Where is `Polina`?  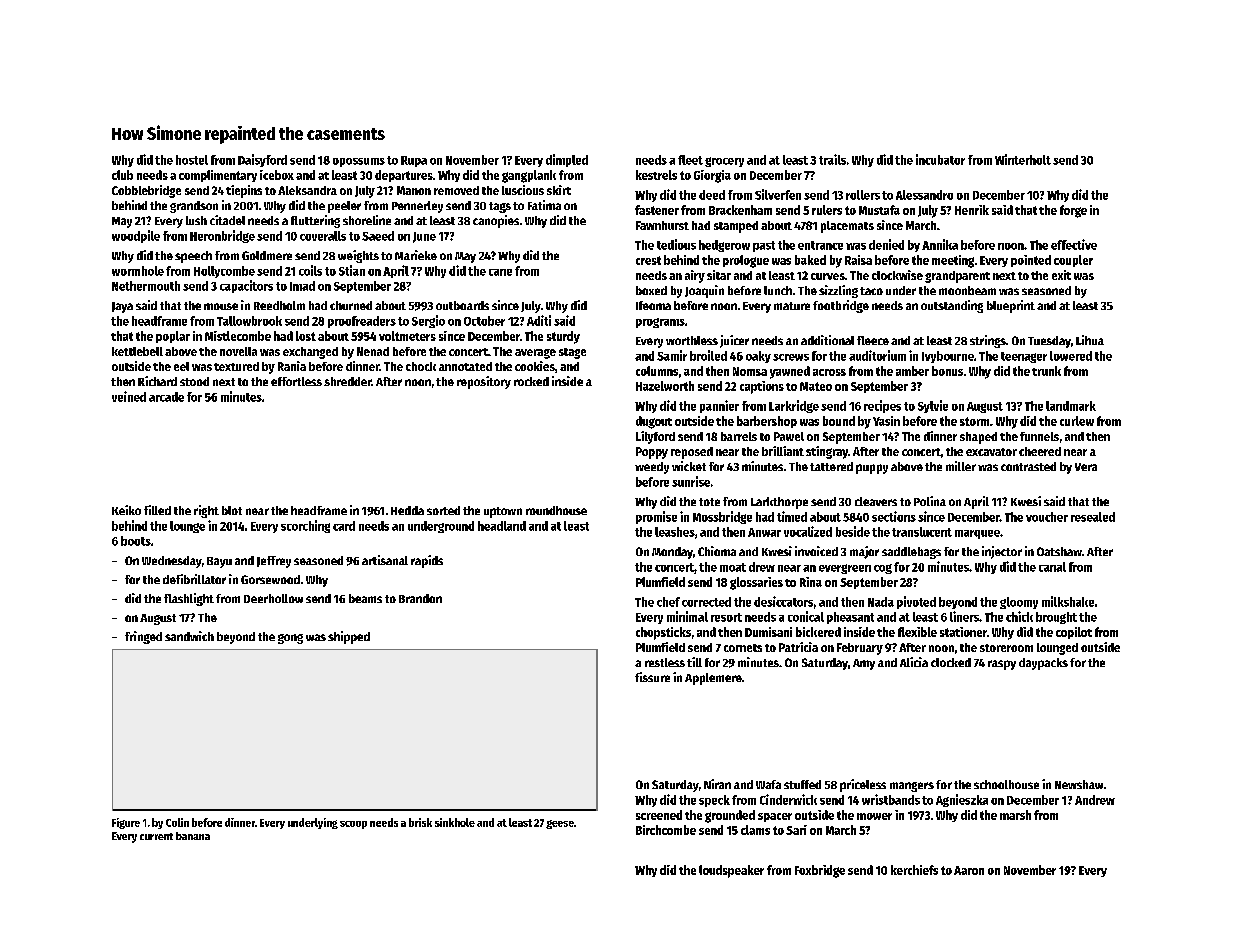
Polina is located at coordinates (930, 501).
